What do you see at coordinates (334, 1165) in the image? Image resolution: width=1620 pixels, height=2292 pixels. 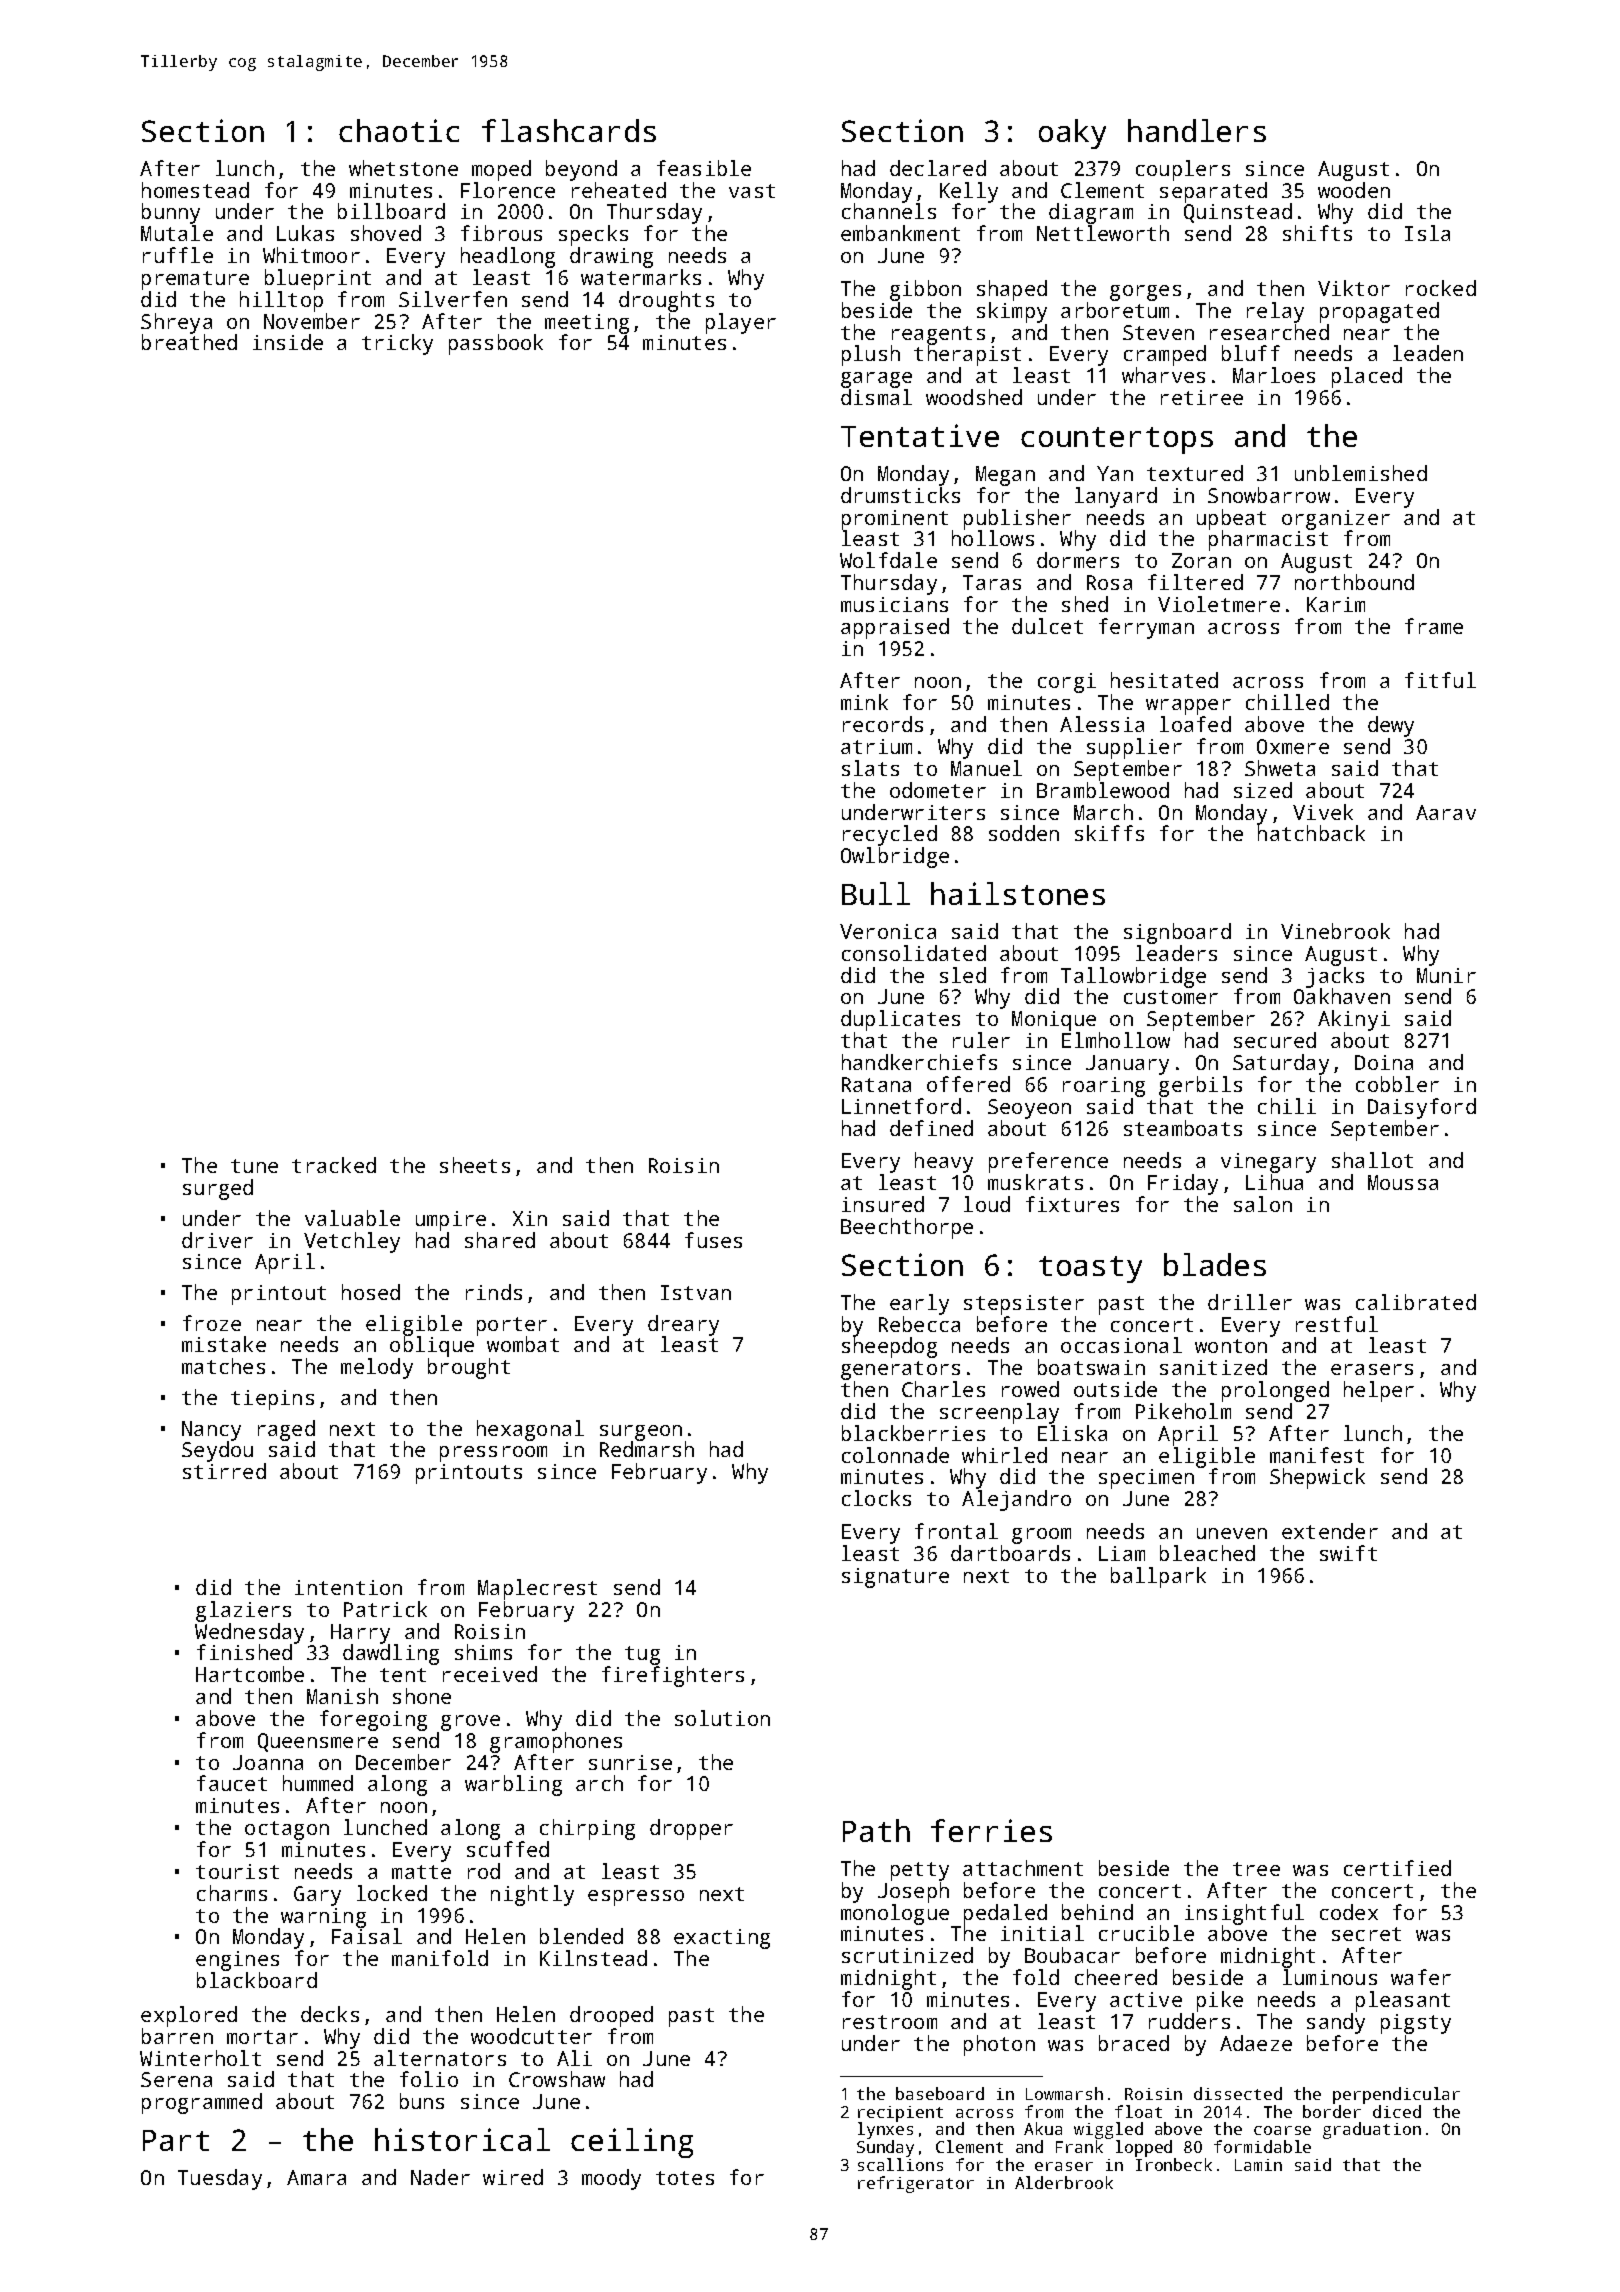 I see `tracked` at bounding box center [334, 1165].
